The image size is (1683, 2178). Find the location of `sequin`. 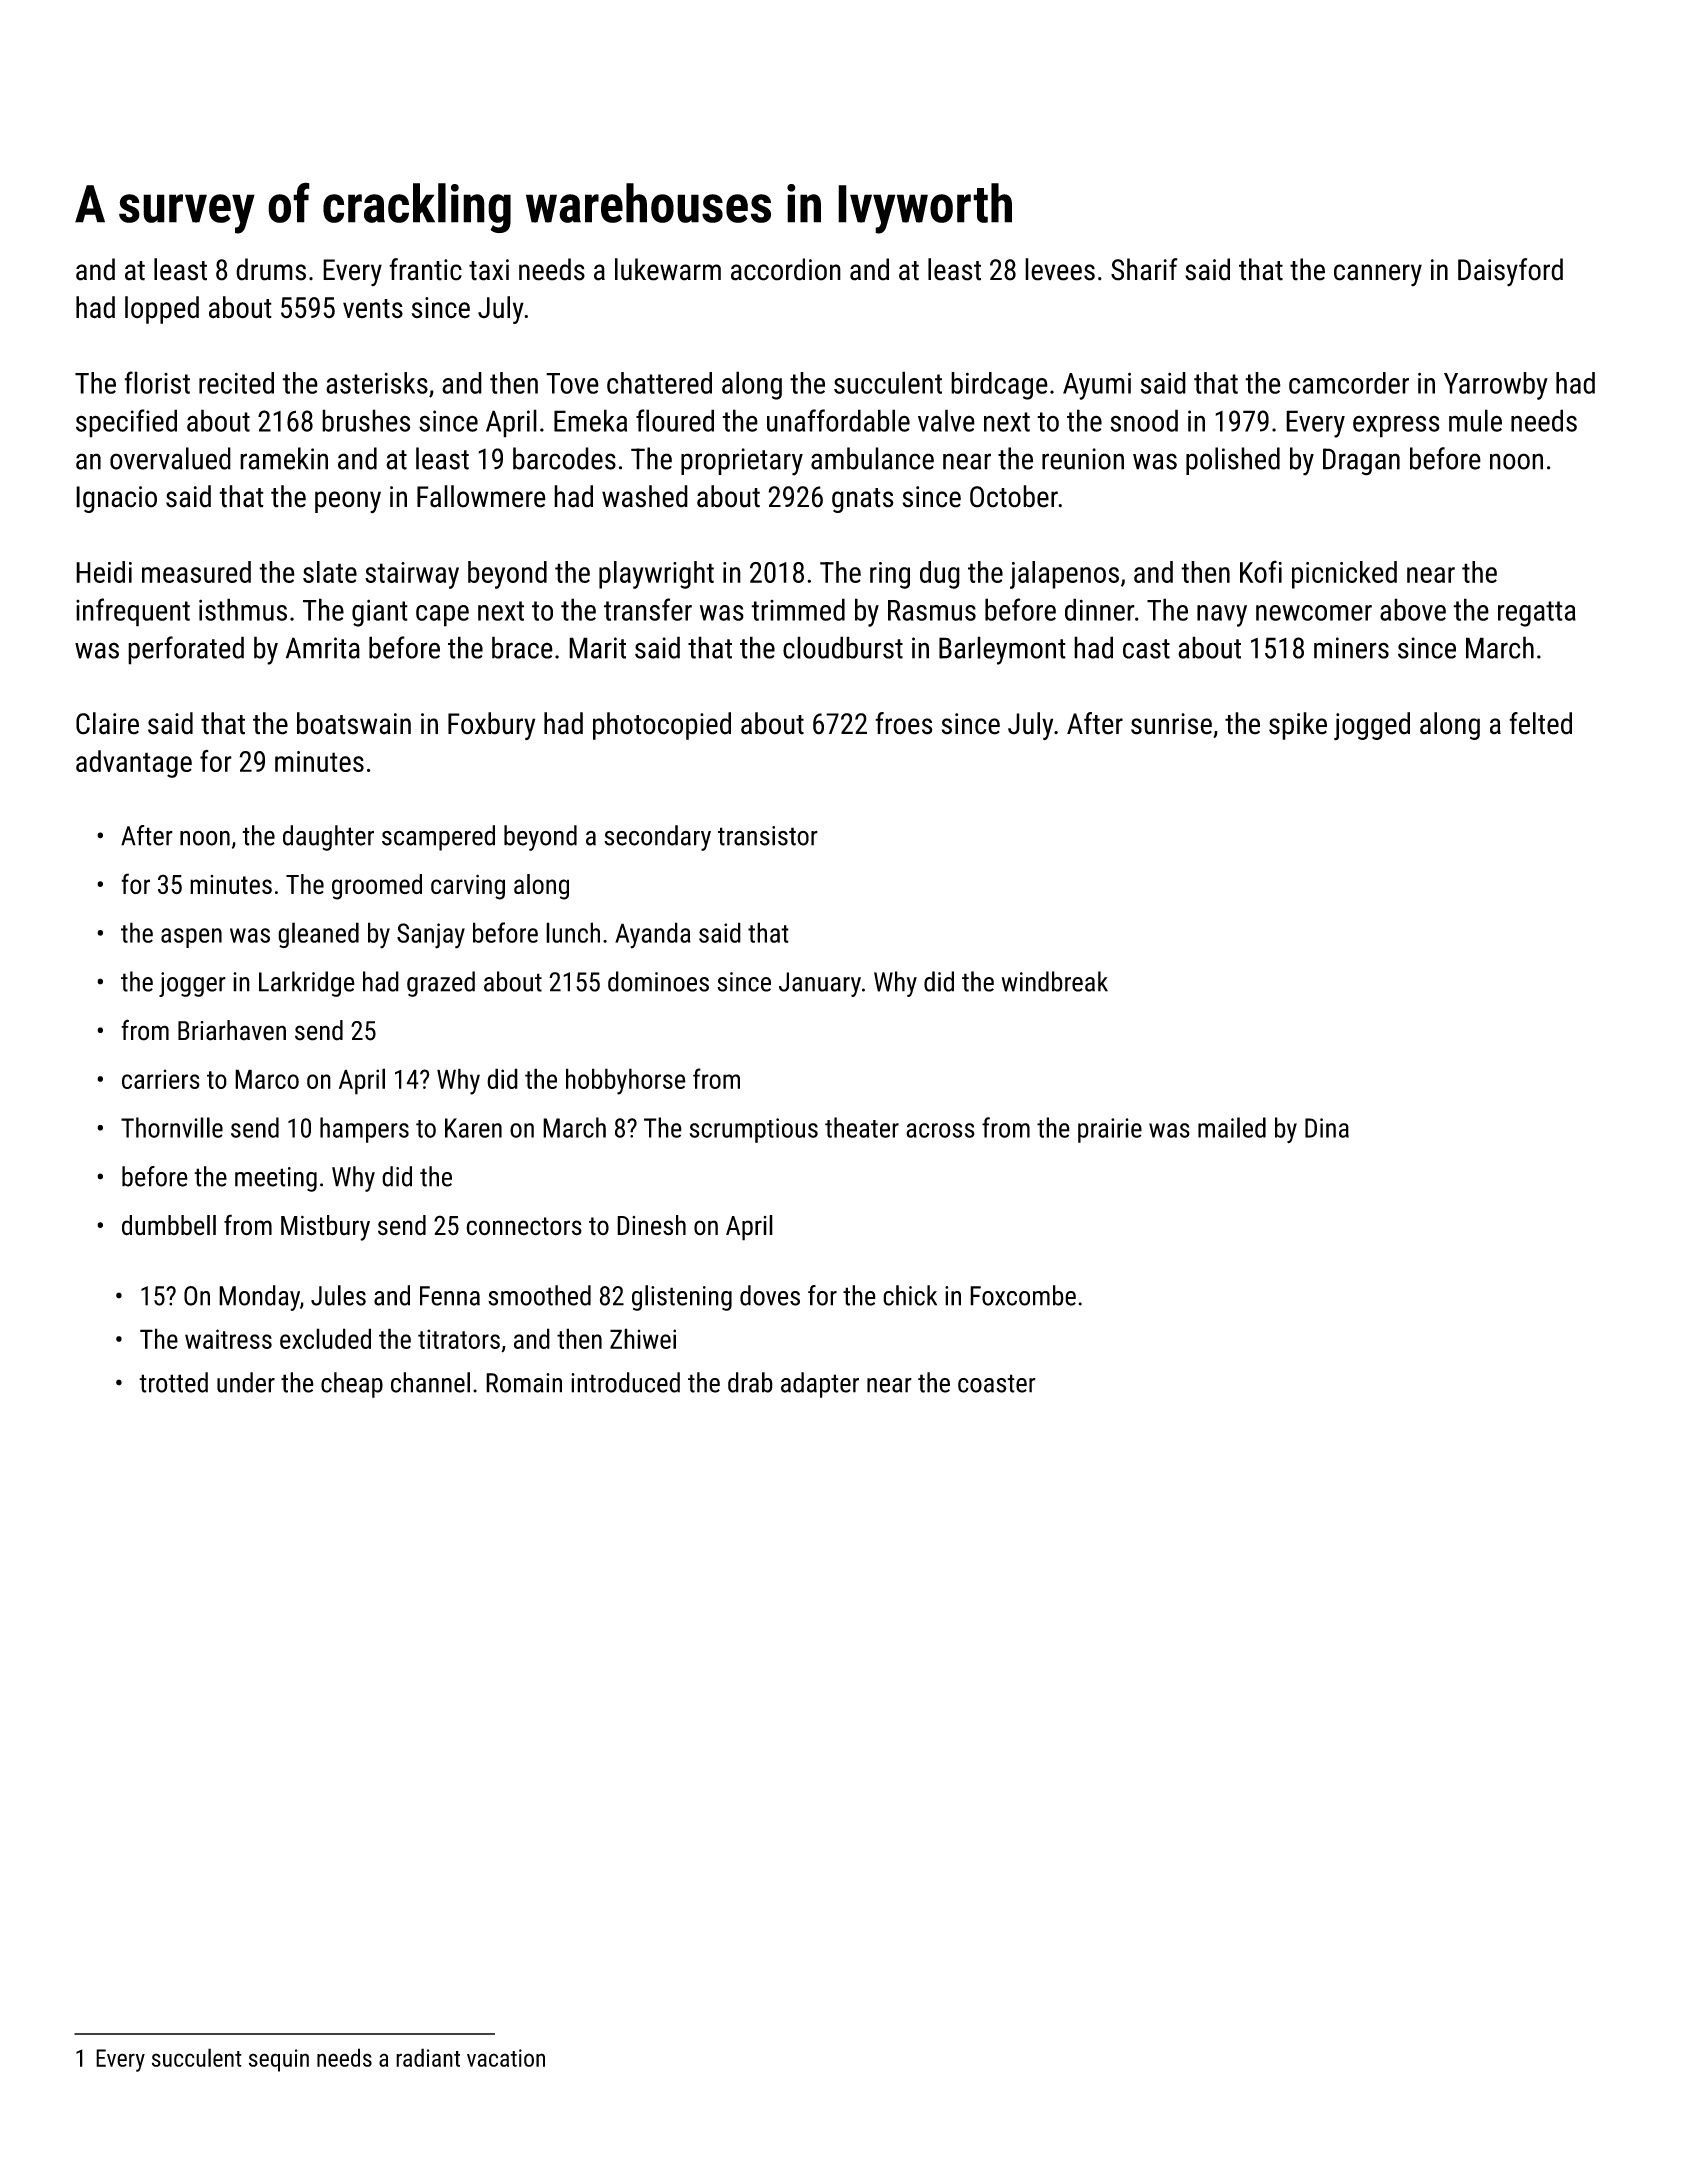

sequin is located at coordinates (279, 2060).
